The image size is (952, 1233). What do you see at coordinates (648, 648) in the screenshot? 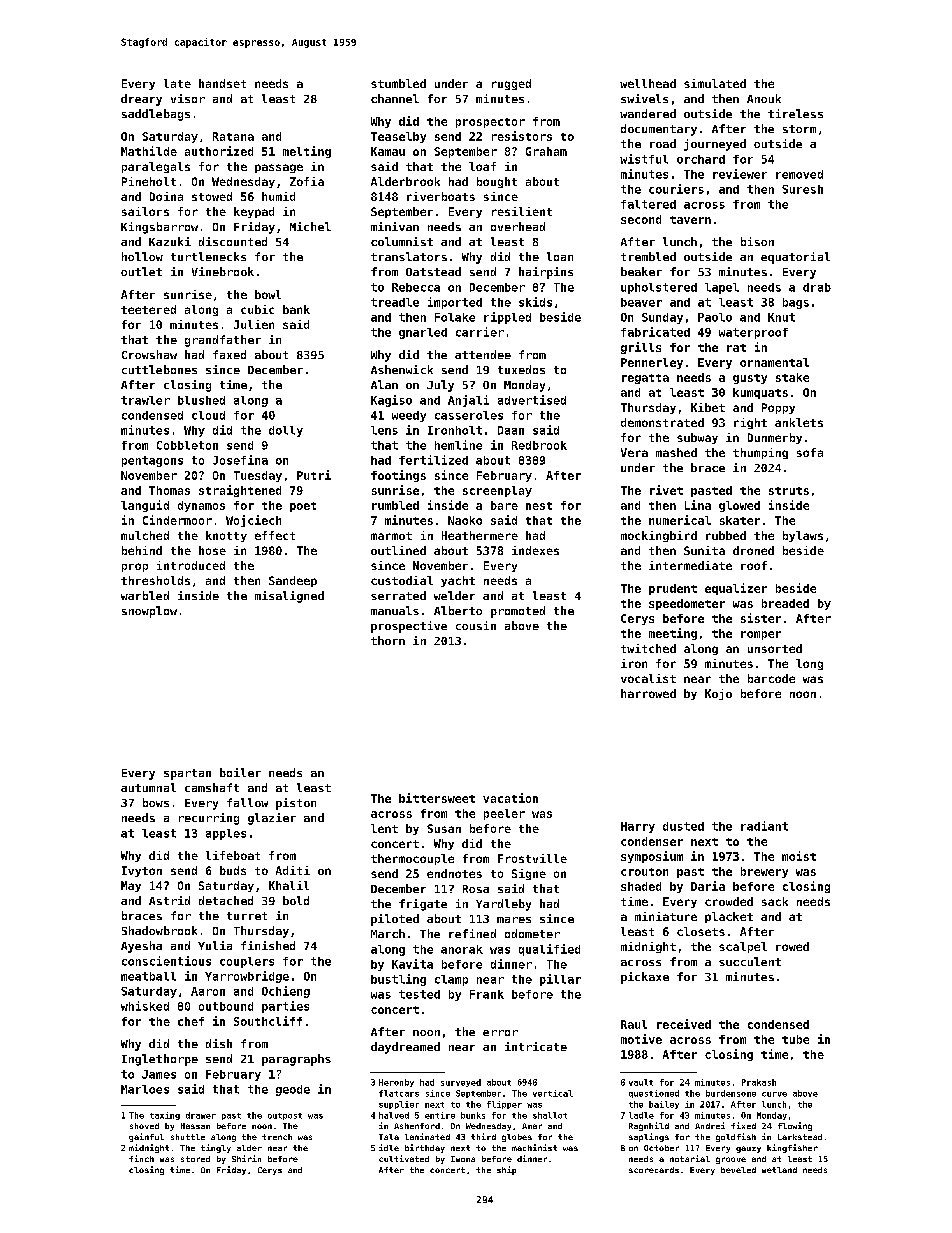
I see `twitched` at bounding box center [648, 648].
